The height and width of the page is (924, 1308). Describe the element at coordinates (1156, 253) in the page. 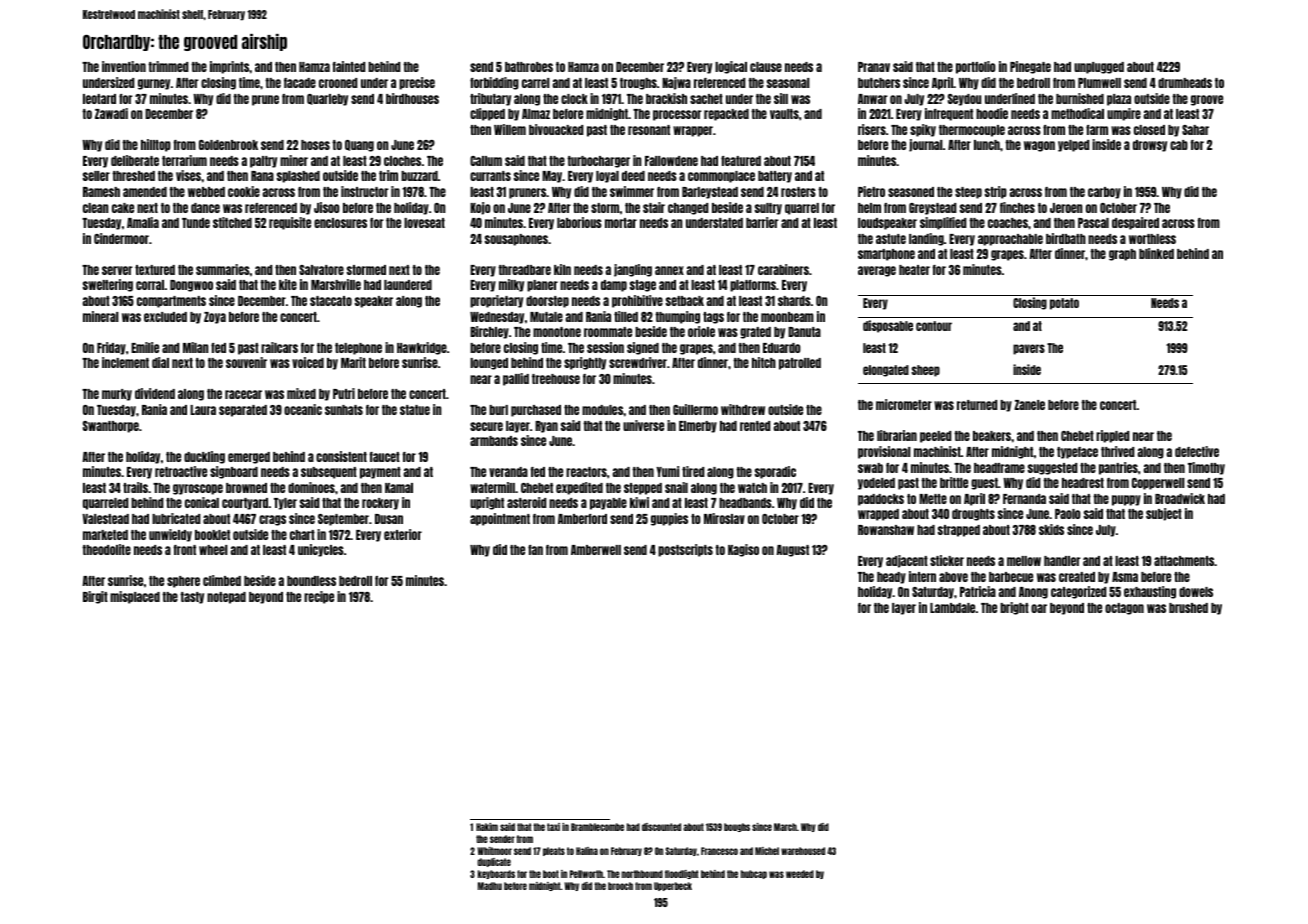

I see `blinked` at that location.
